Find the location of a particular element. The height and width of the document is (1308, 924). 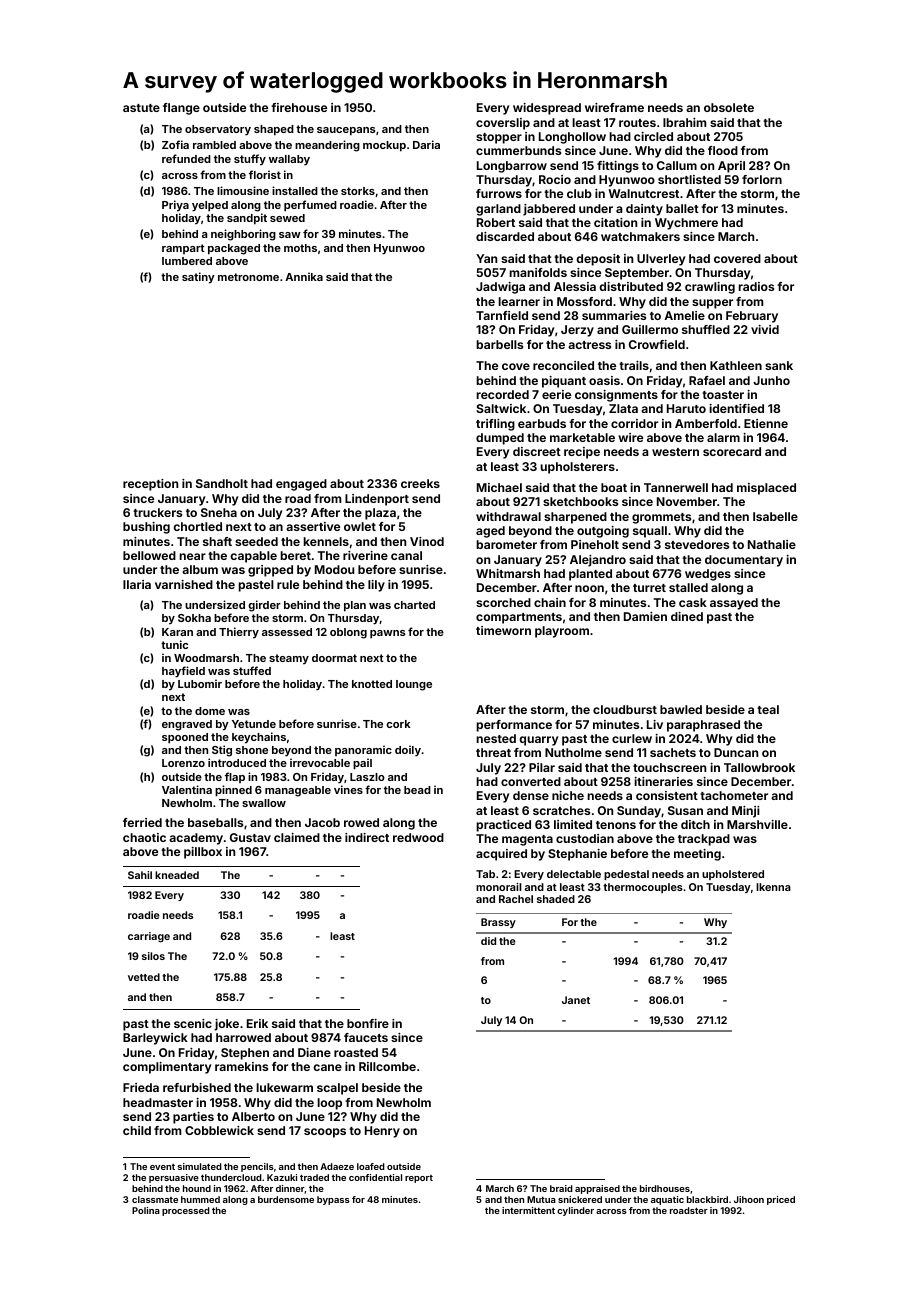

corridor is located at coordinates (634, 423).
